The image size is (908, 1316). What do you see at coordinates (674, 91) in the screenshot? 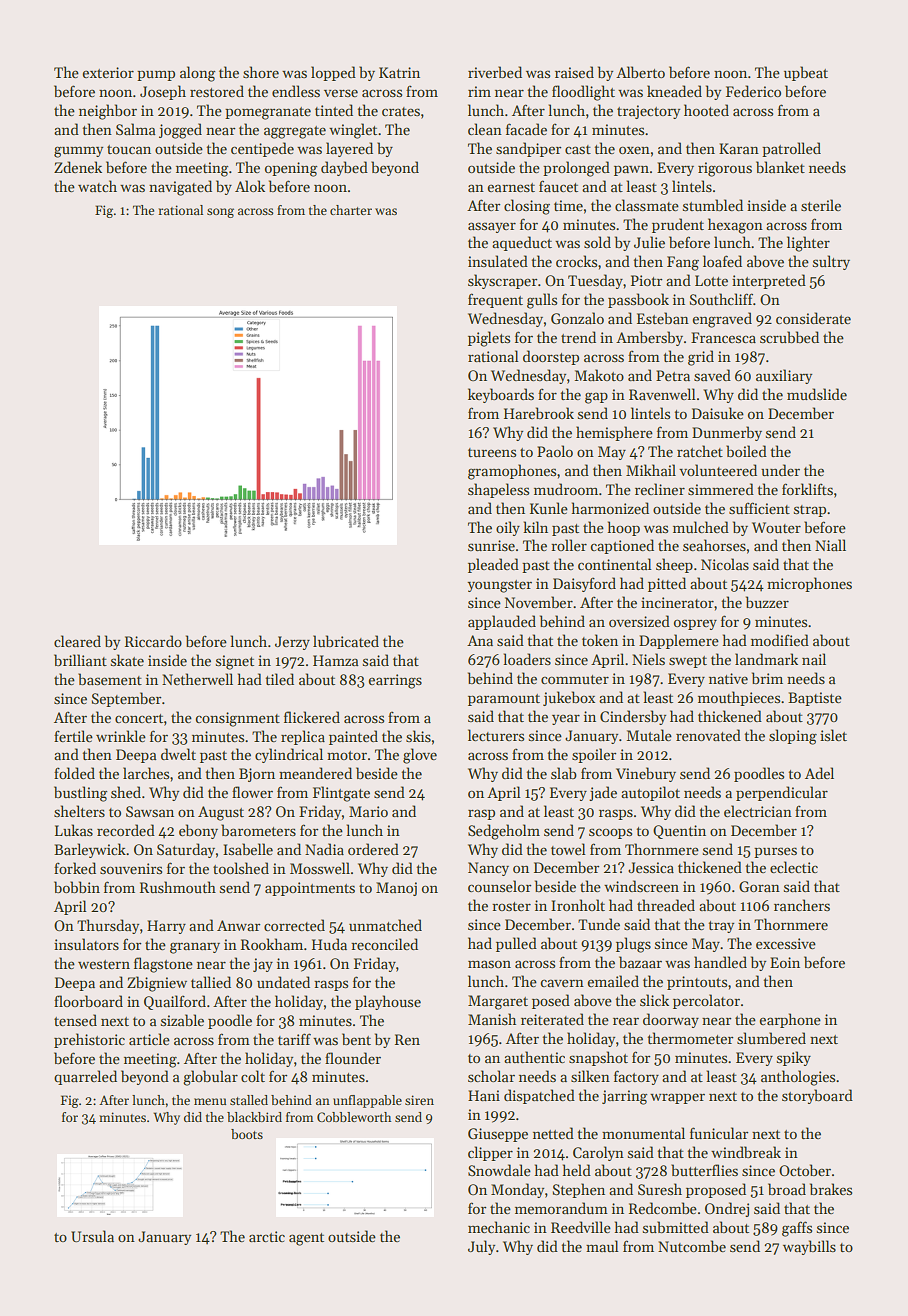
I see `kneaded` at bounding box center [674, 91].
